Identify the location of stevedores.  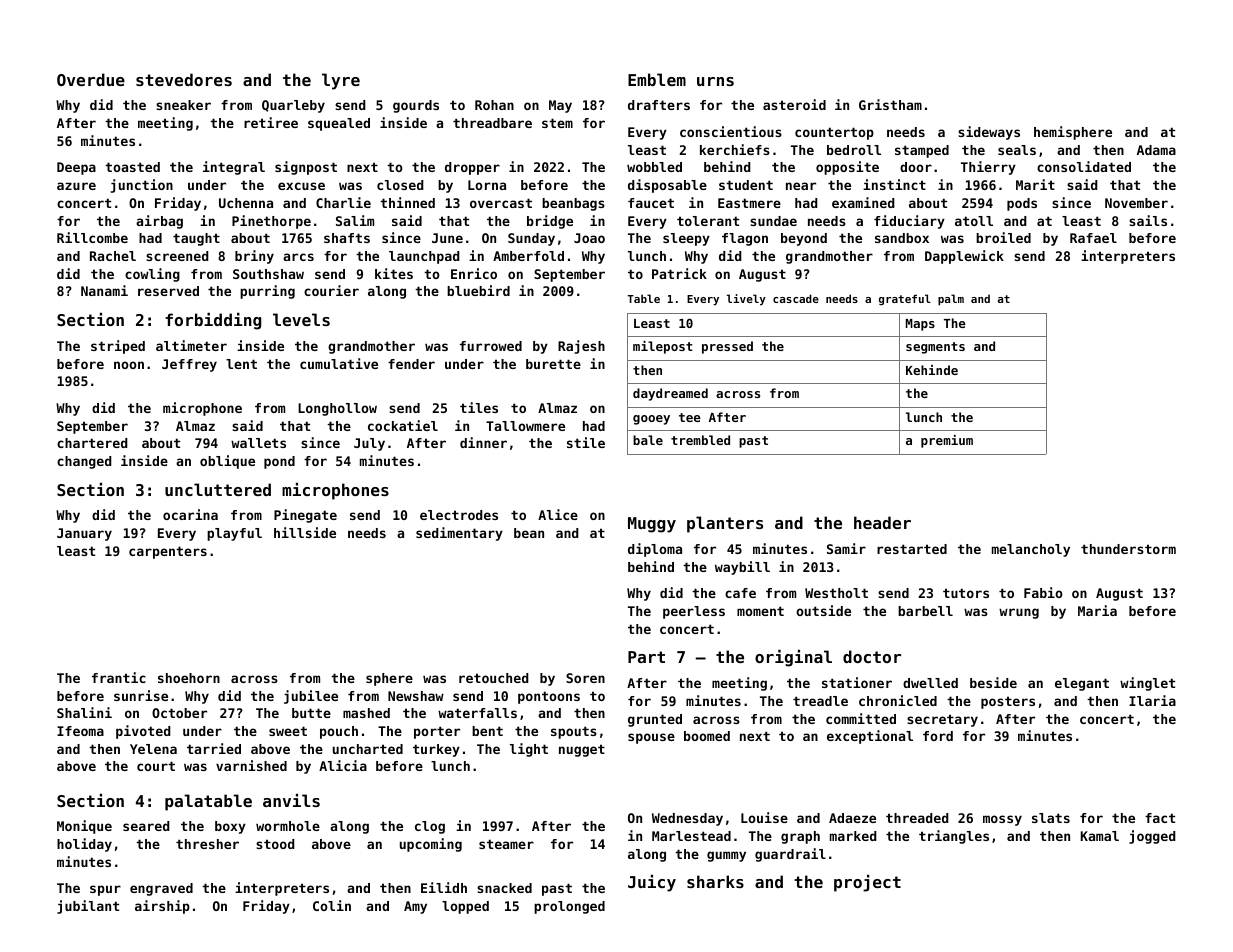
(184, 79).
